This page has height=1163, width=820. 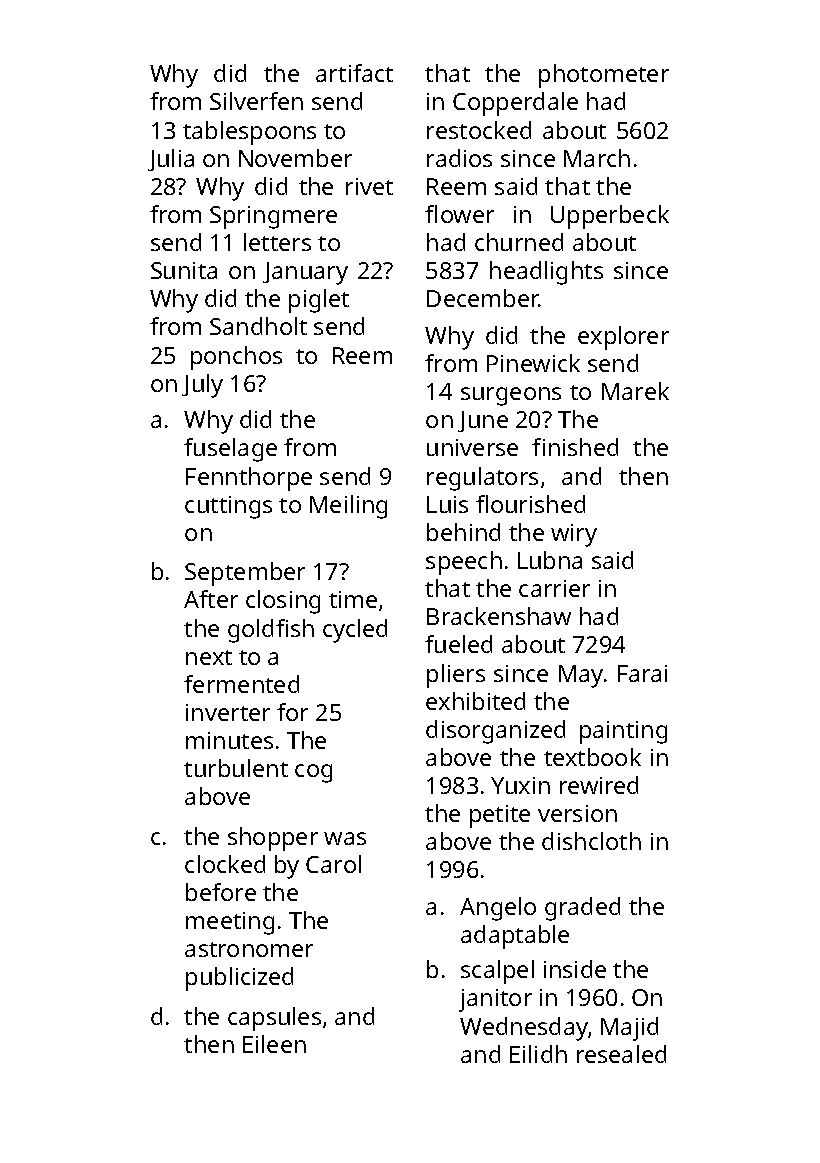 What do you see at coordinates (610, 217) in the page?
I see `Upperbeck` at bounding box center [610, 217].
